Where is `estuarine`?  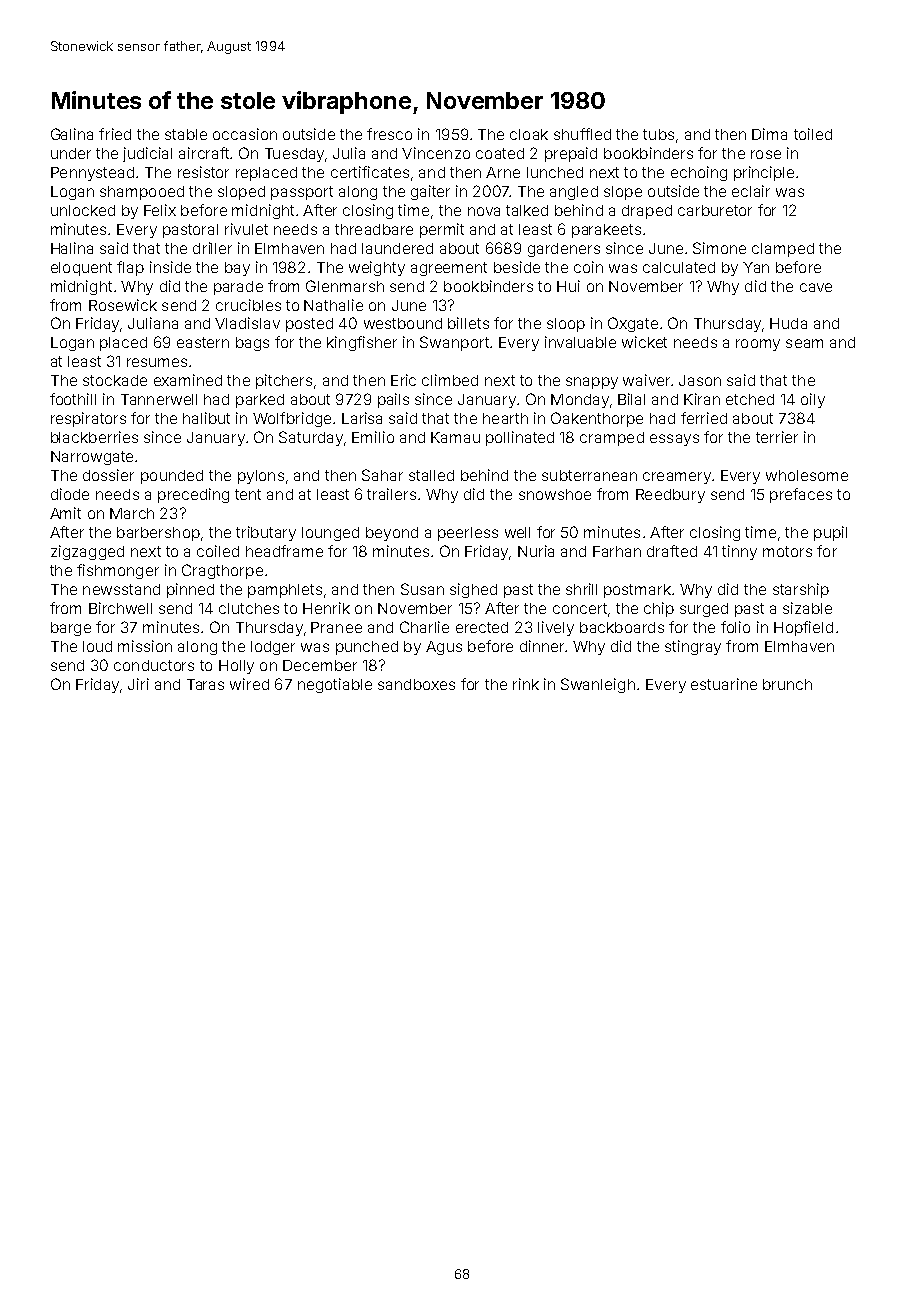
estuarine is located at coordinates (724, 684).
